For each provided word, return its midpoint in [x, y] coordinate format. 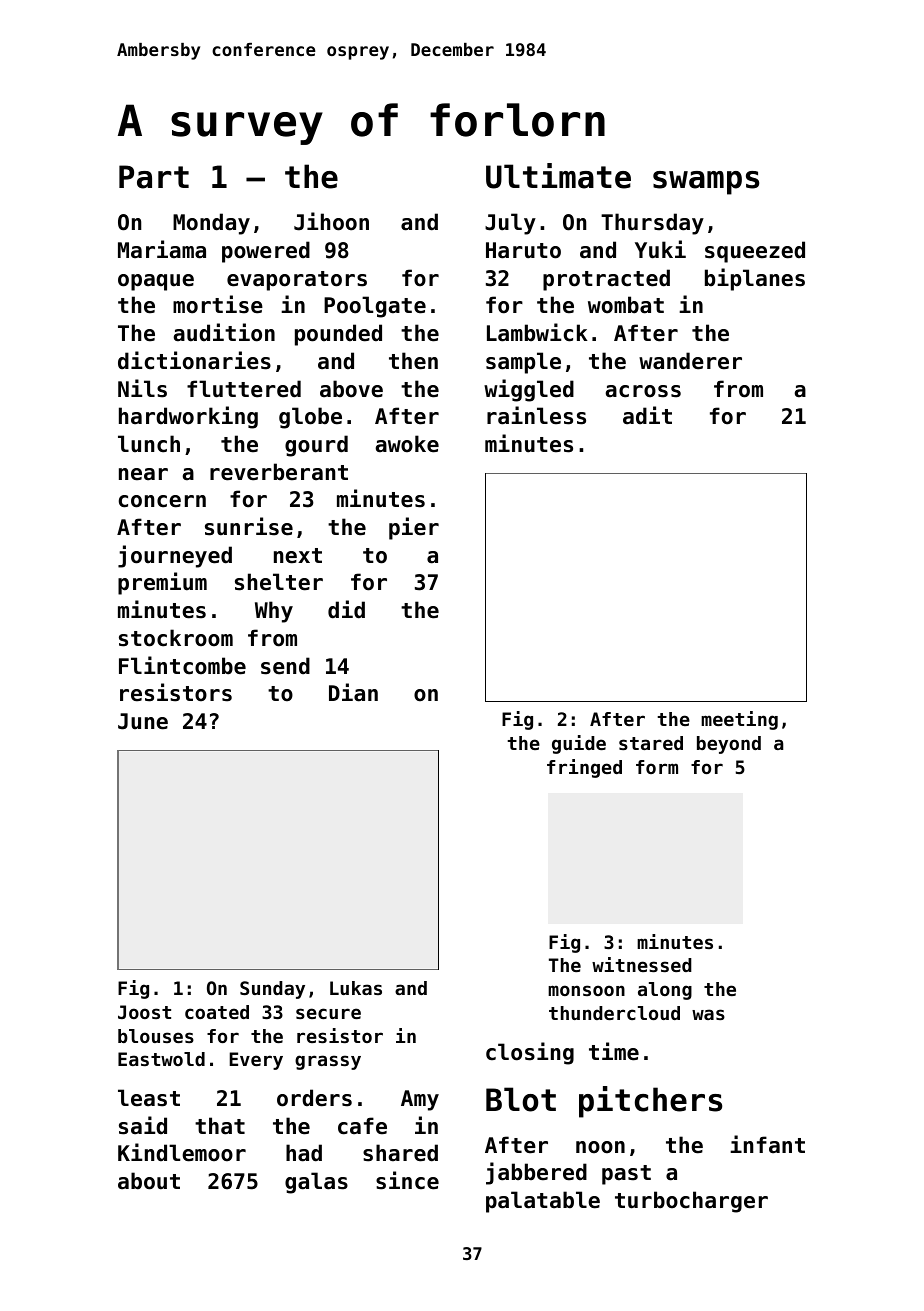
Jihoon [331, 221]
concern [162, 501]
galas [316, 1183]
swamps [706, 183]
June [143, 721]
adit [647, 415]
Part [154, 177]
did [346, 609]
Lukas [356, 988]
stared [651, 743]
